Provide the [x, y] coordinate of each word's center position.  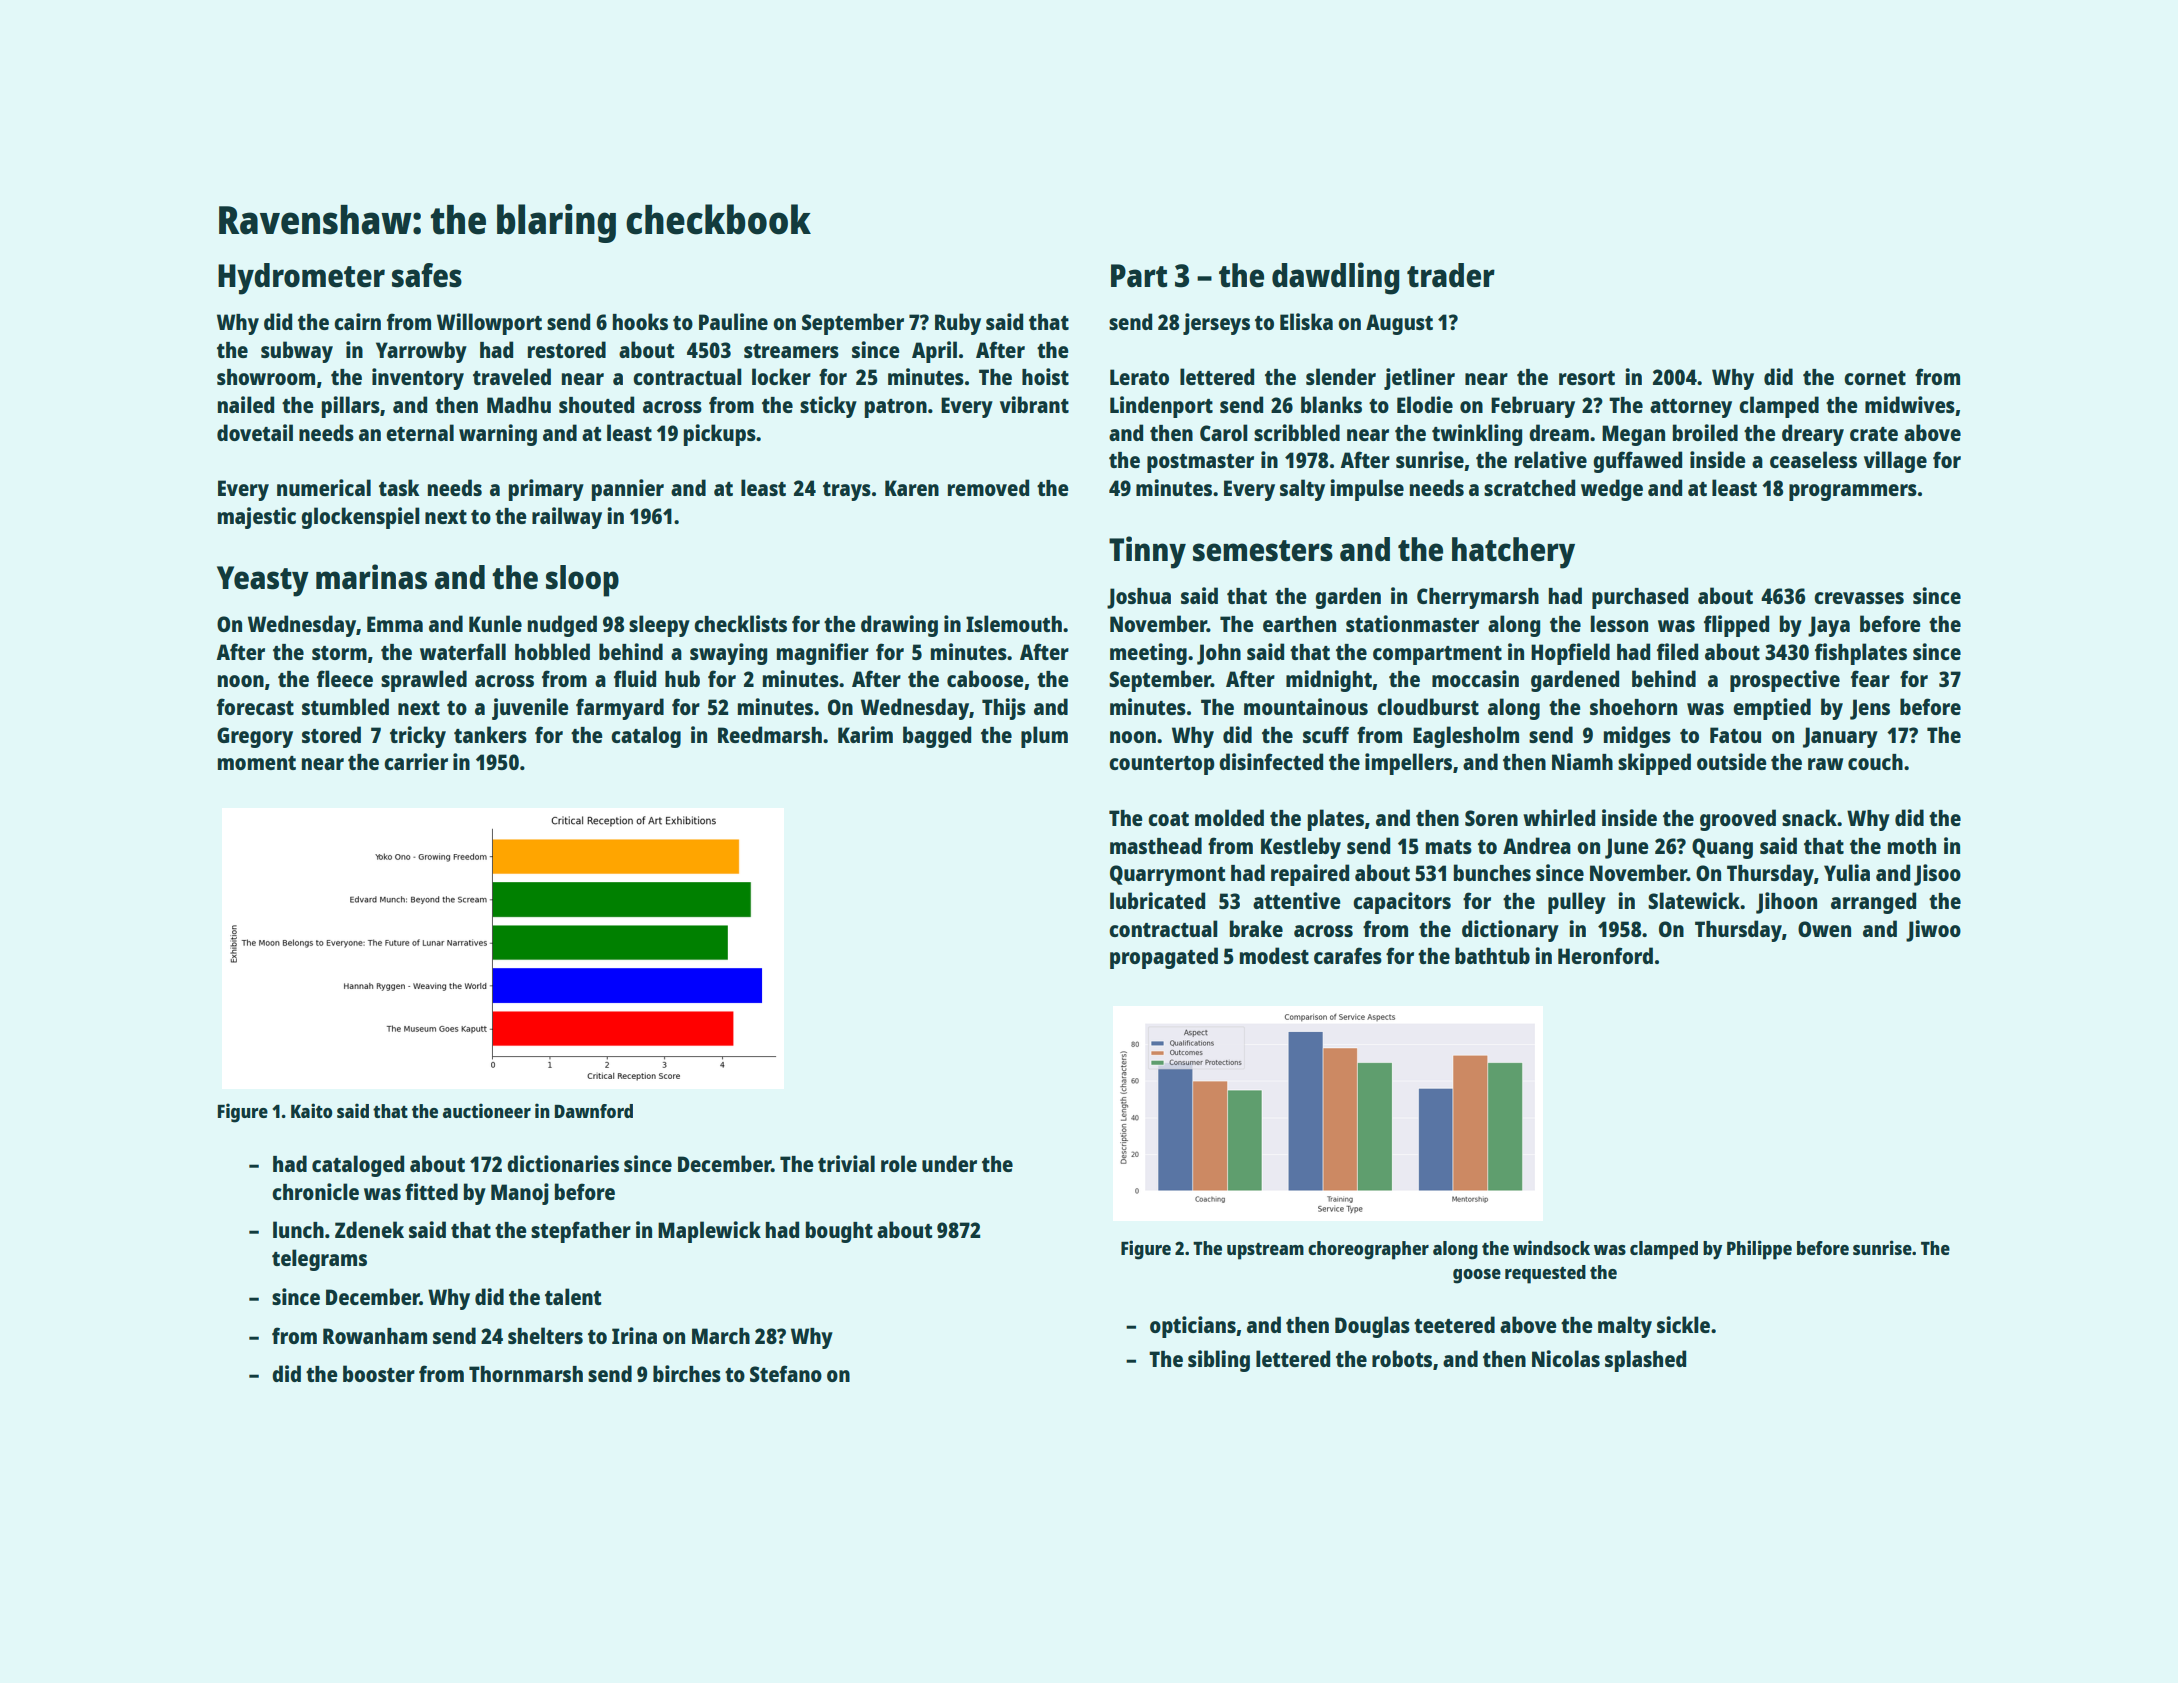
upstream [1265, 1251]
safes [427, 275]
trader [1451, 275]
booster [379, 1373]
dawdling [1336, 278]
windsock [1551, 1247]
